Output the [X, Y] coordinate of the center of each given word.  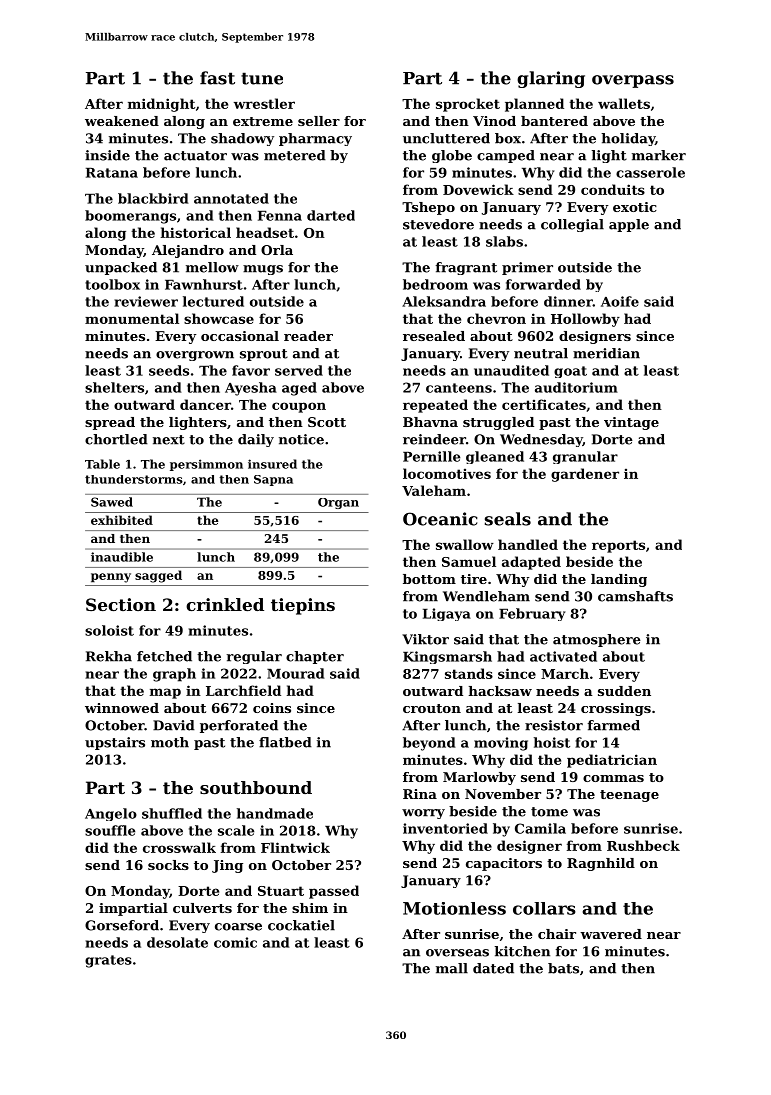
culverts [202, 908]
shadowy [242, 139]
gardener [585, 475]
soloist [109, 630]
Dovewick [478, 189]
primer [527, 268]
